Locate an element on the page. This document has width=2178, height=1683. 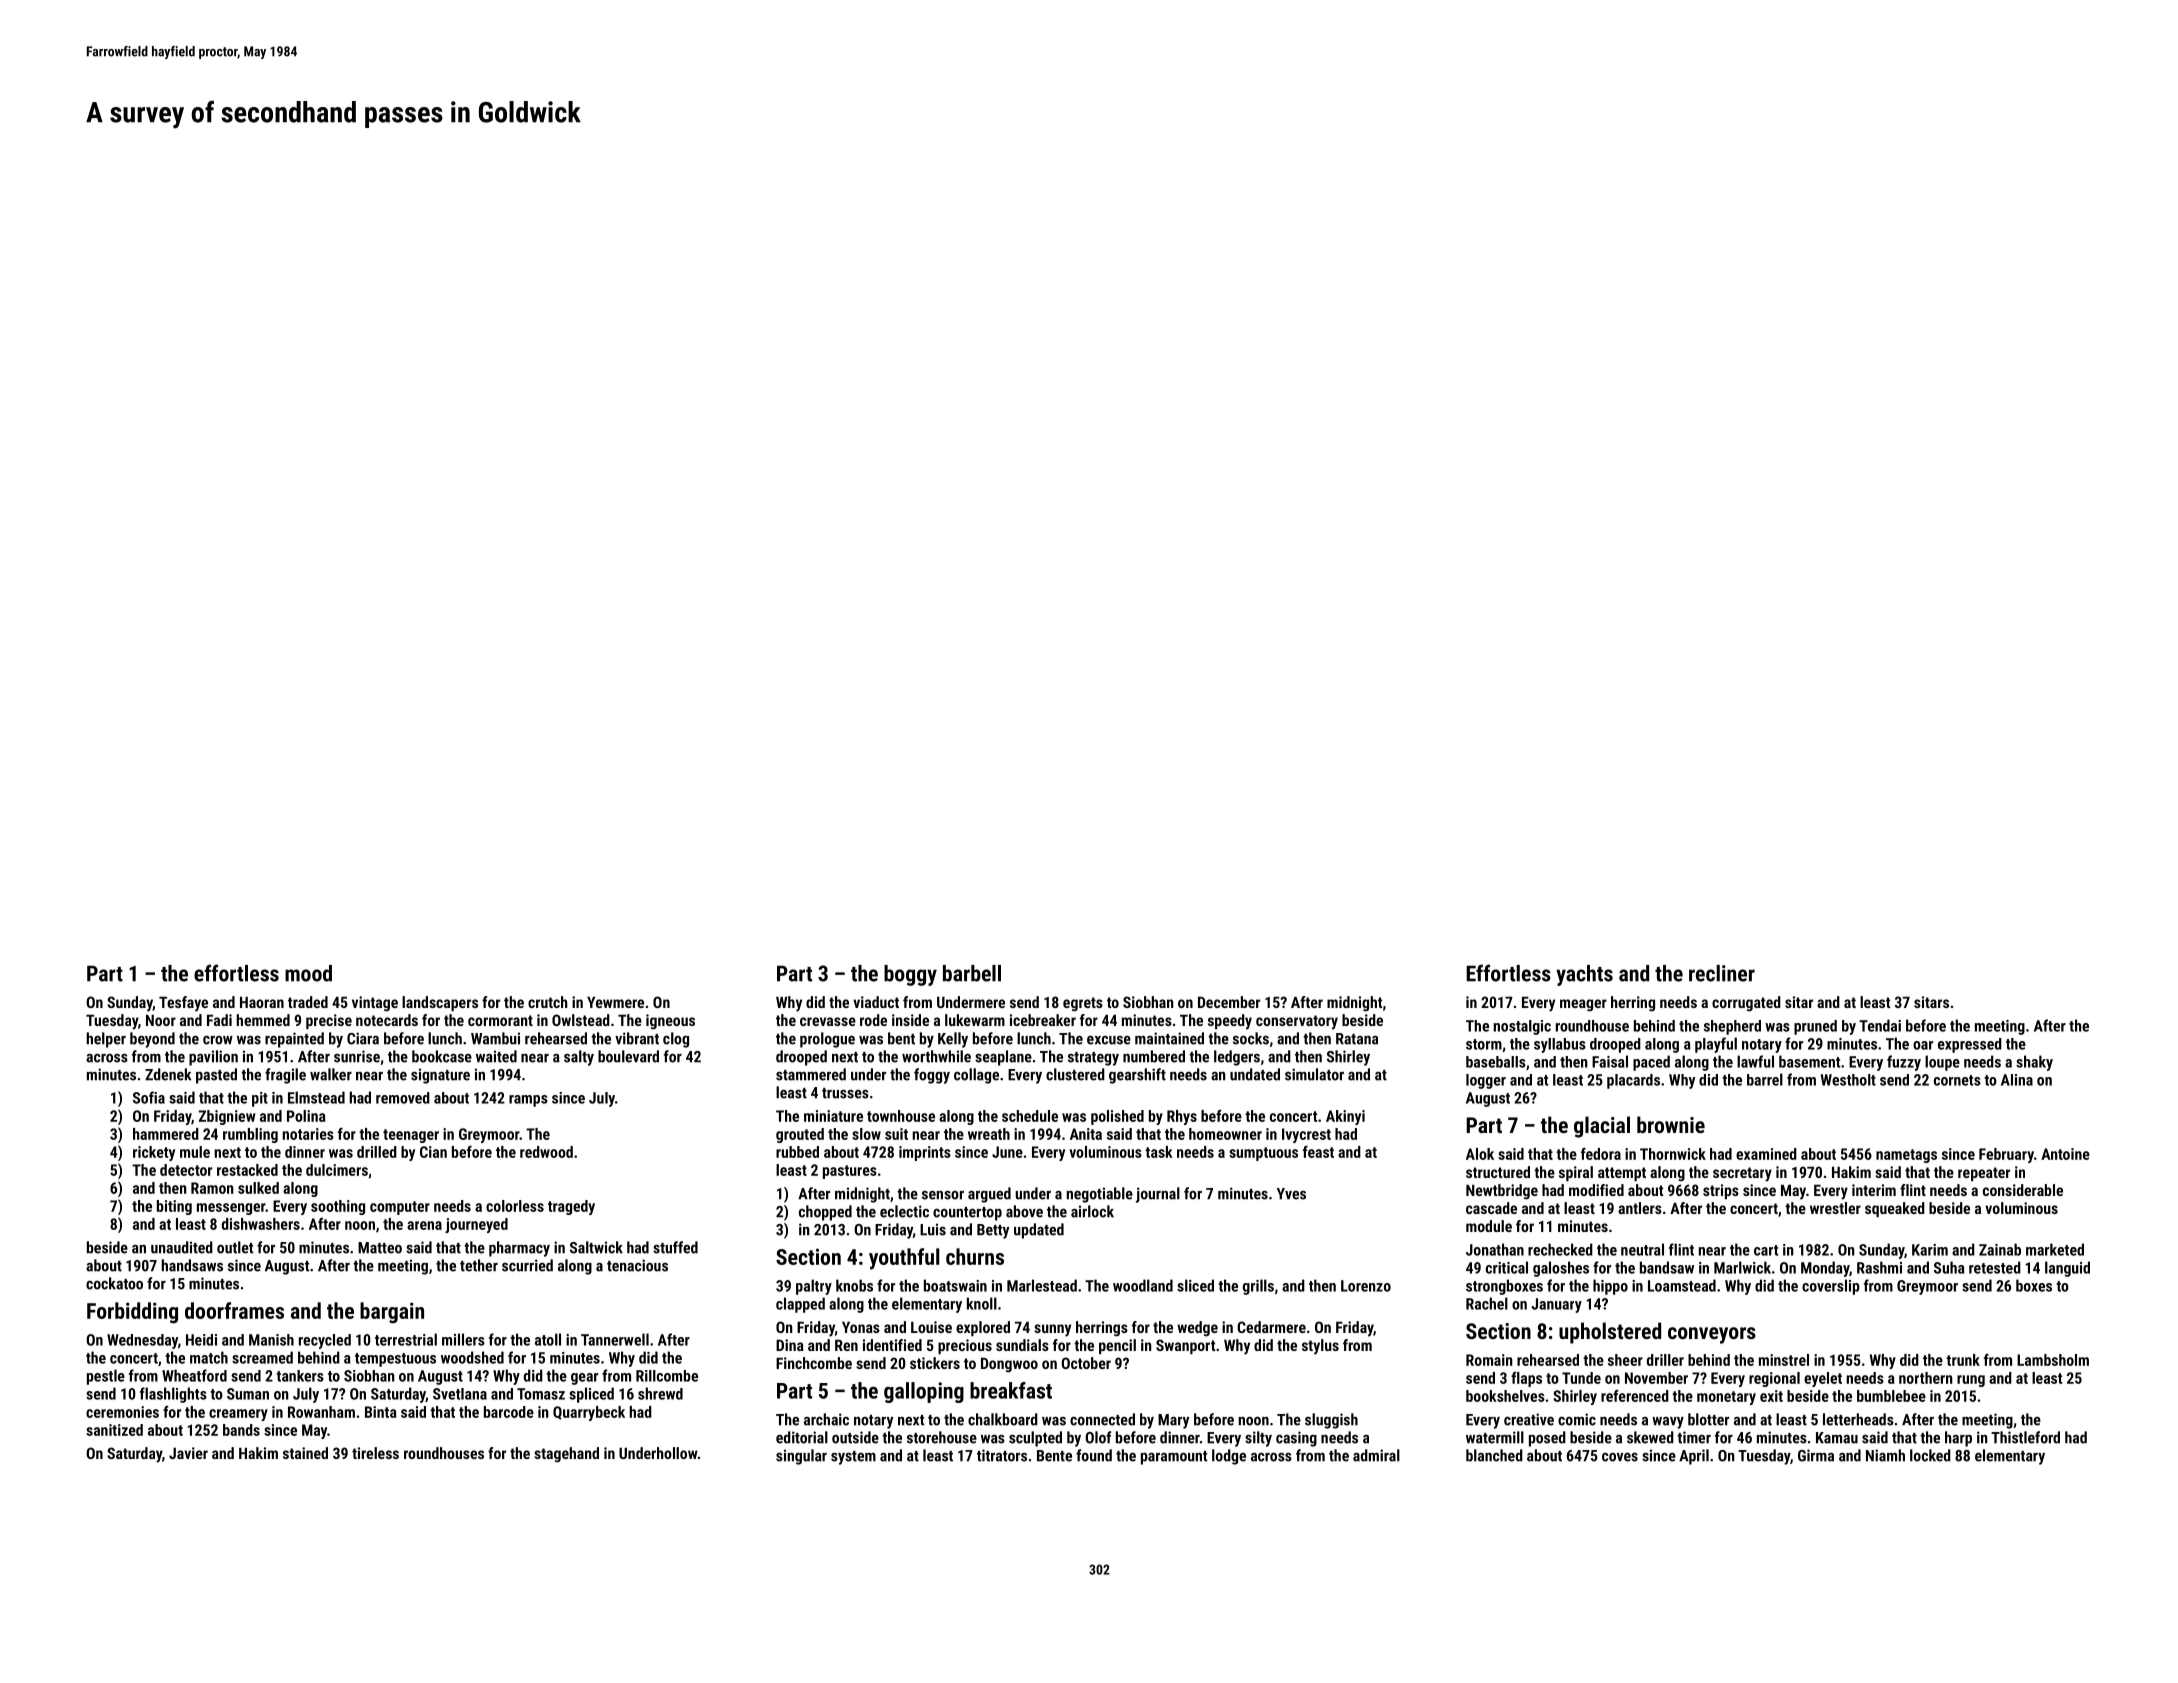
terrestrial is located at coordinates (406, 1339).
